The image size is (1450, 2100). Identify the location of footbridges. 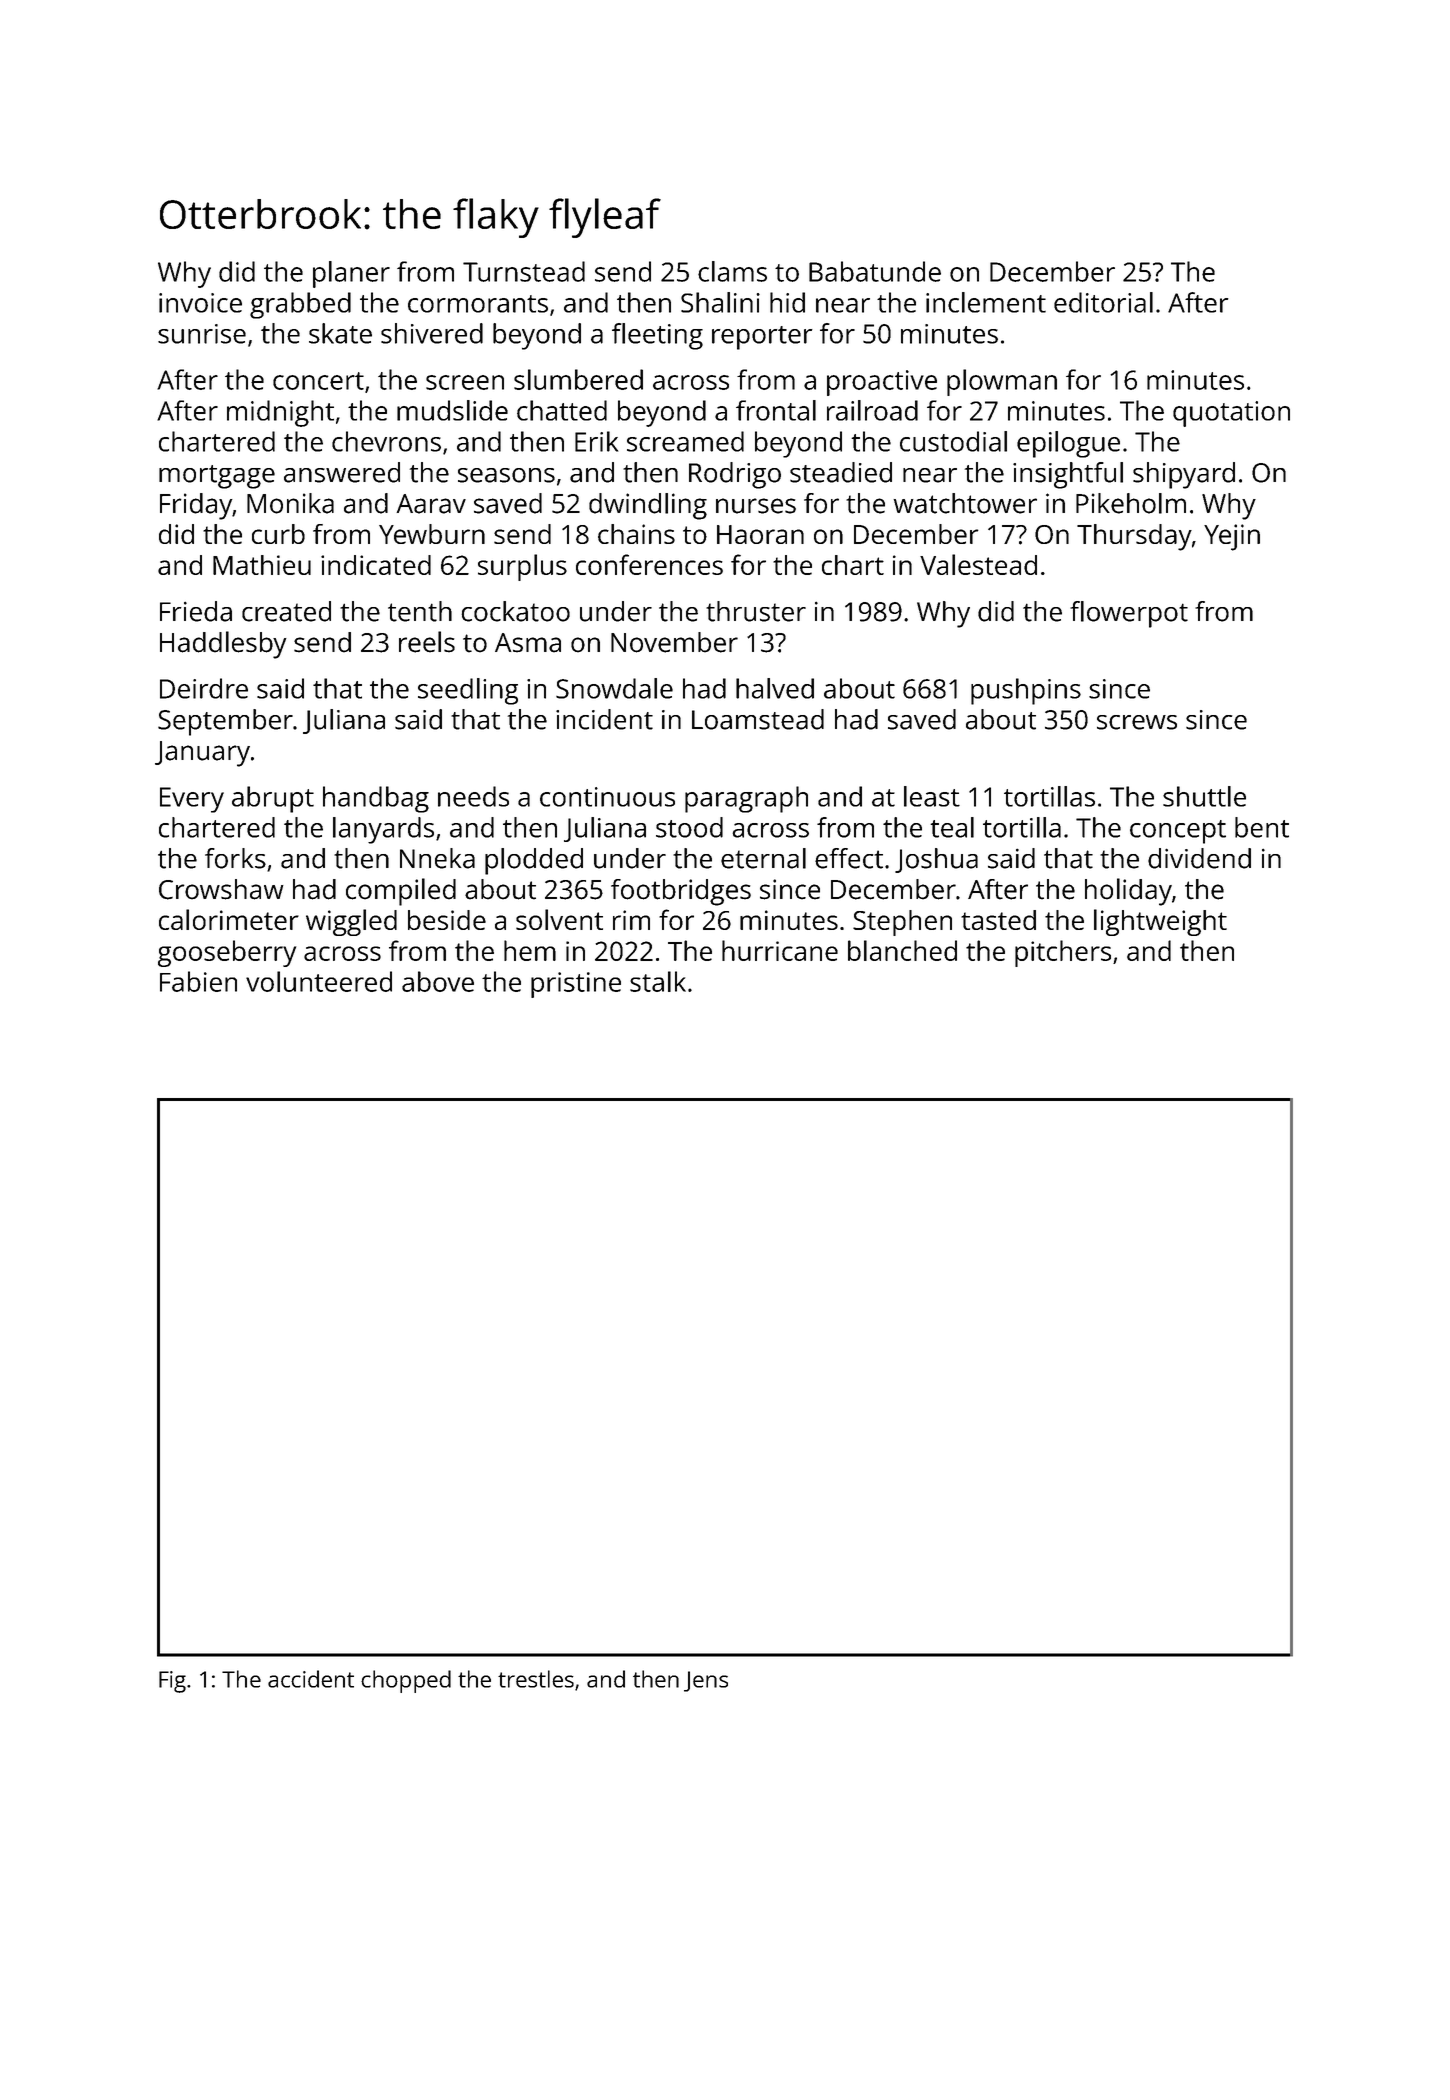
(681, 892).
